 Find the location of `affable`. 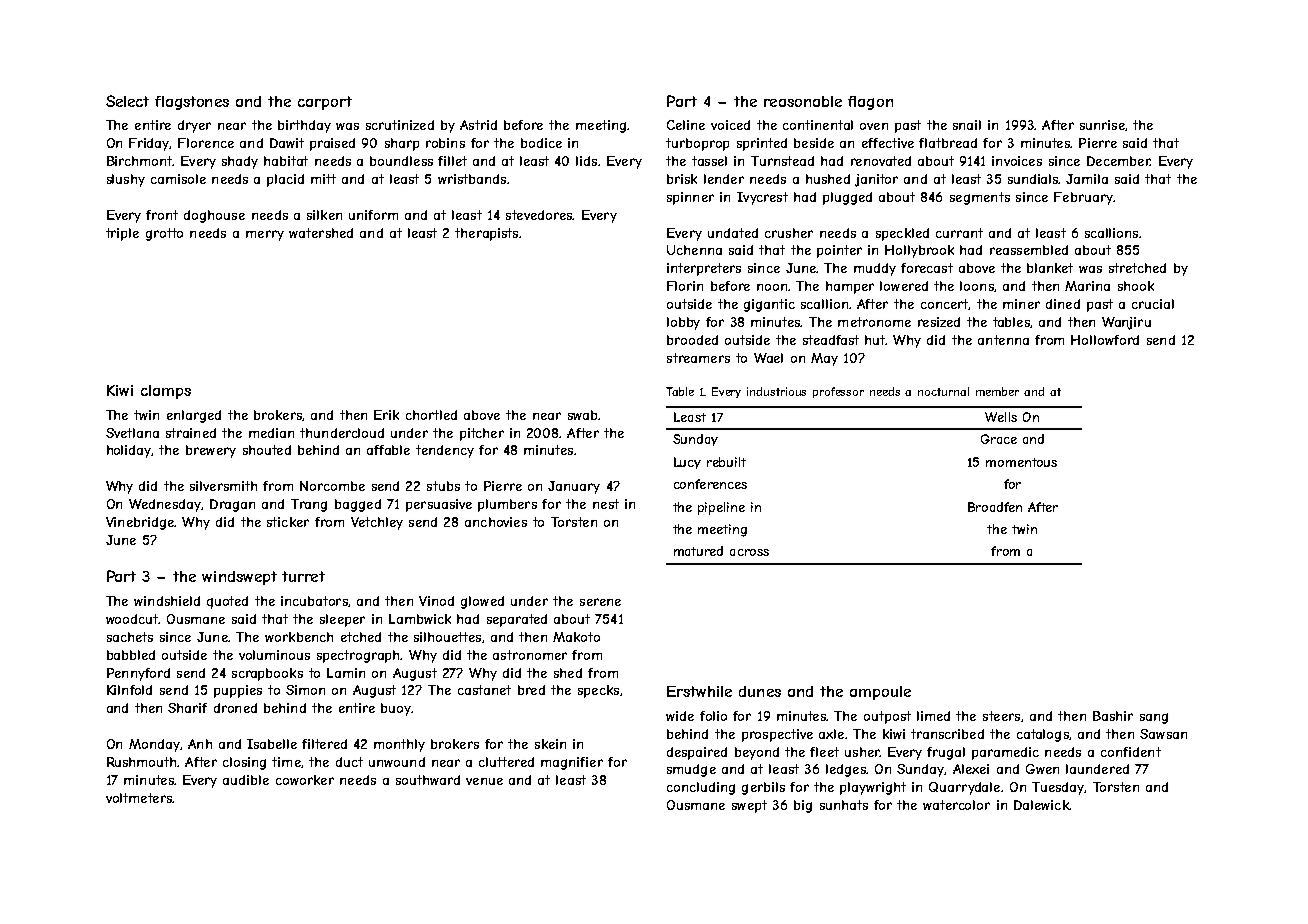

affable is located at coordinates (388, 450).
